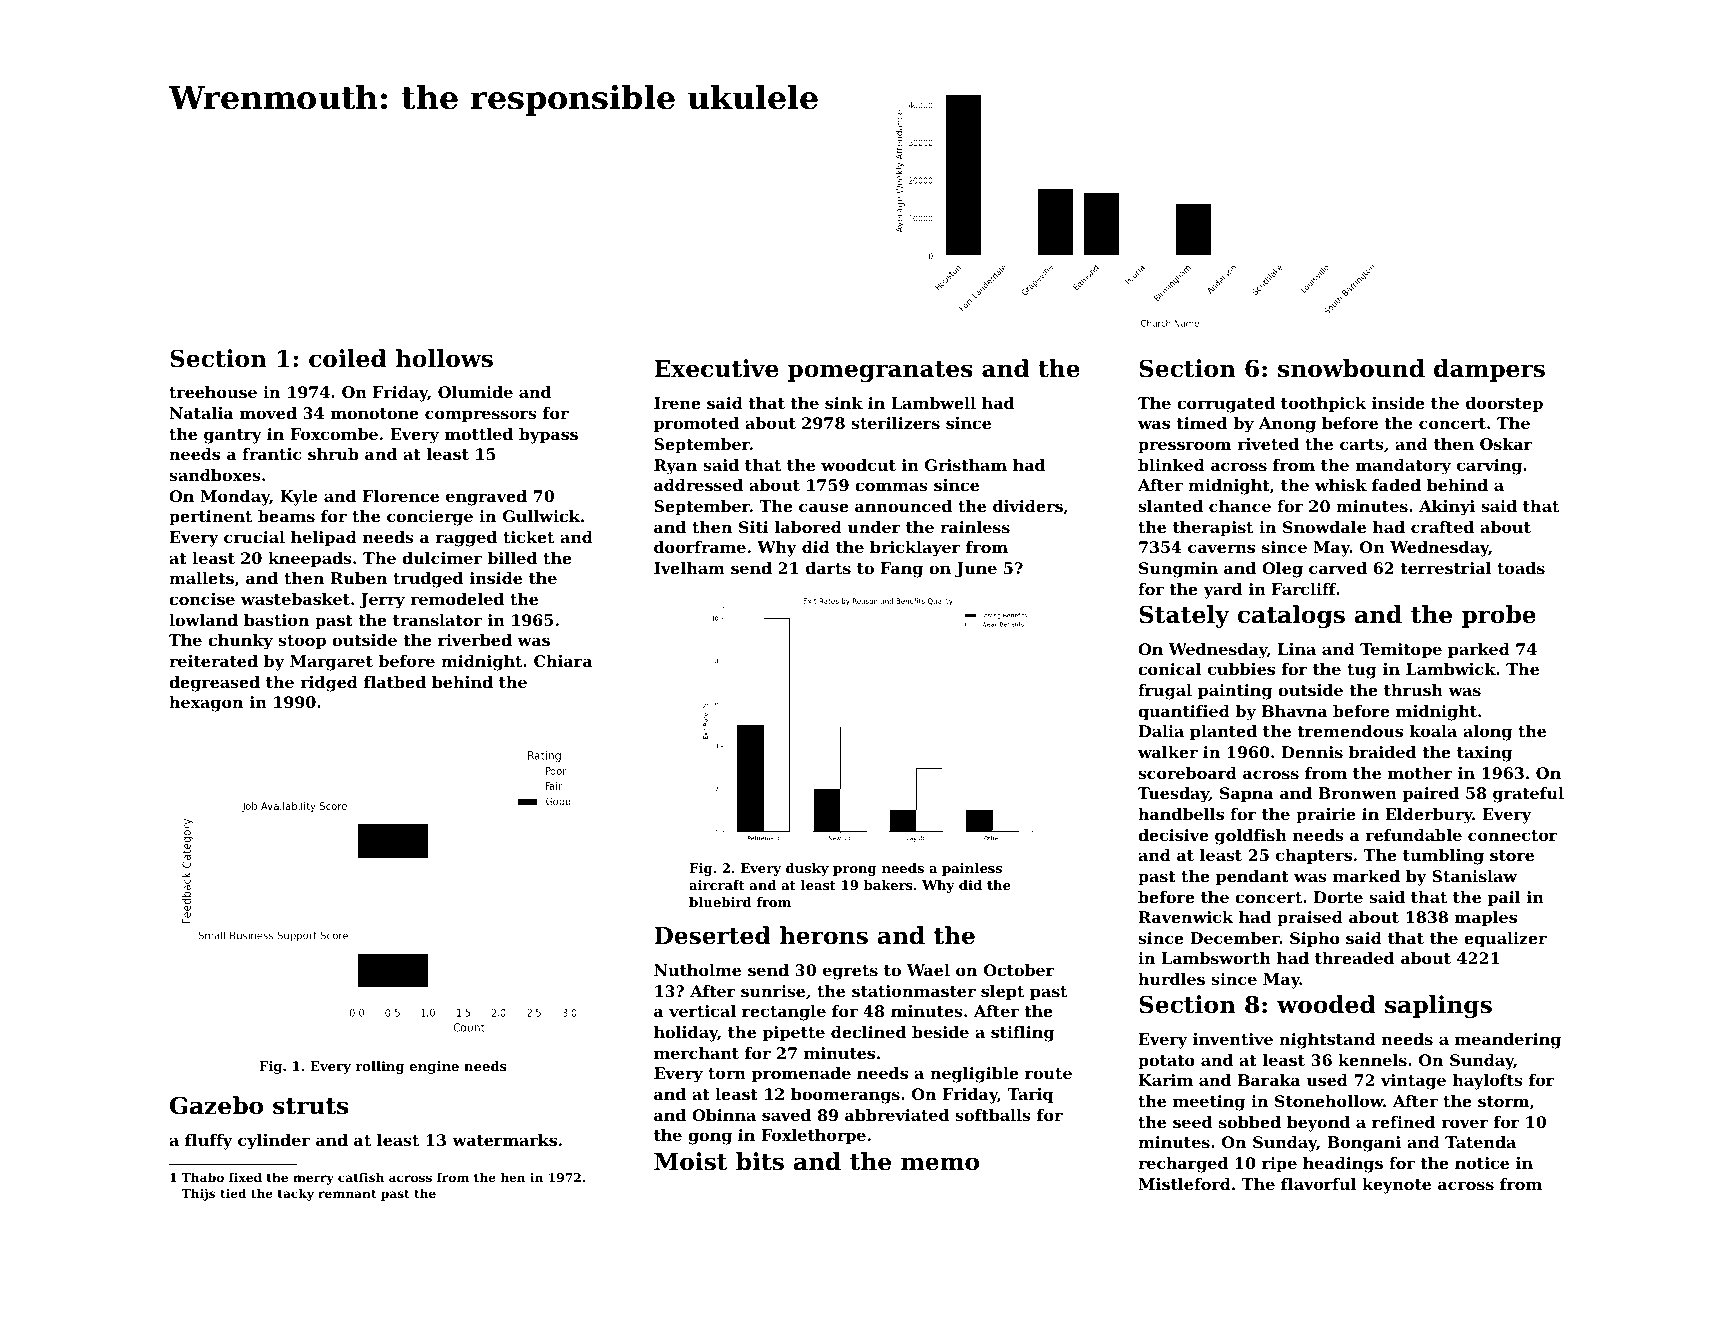 The image size is (1735, 1341). What do you see at coordinates (203, 1177) in the screenshot?
I see `Thabo` at bounding box center [203, 1177].
